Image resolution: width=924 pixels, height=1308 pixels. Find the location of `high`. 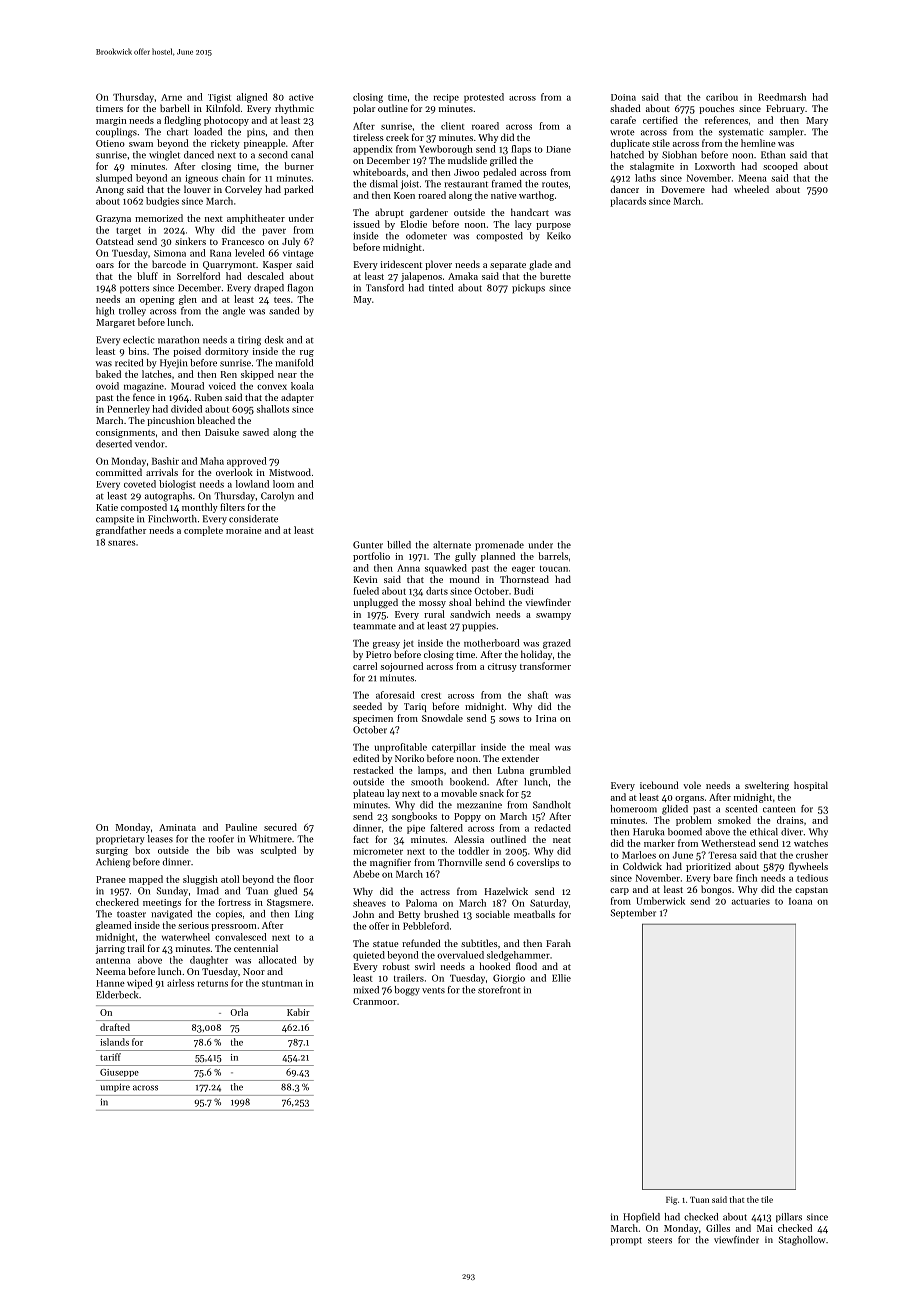

high is located at coordinates (105, 312).
